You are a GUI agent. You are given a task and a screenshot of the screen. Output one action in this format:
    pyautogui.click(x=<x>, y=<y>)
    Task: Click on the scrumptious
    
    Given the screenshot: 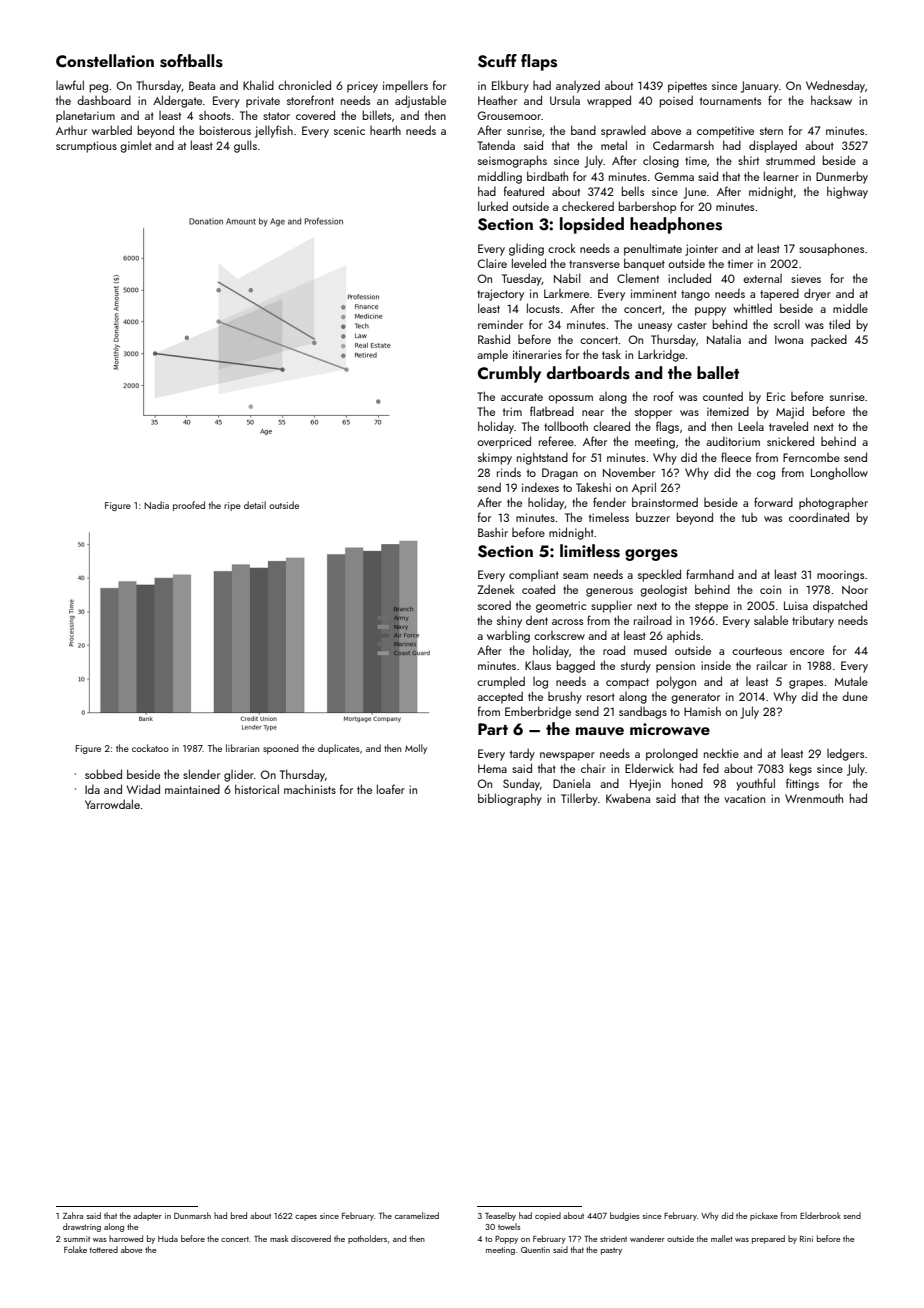 What is the action you would take?
    pyautogui.click(x=86, y=147)
